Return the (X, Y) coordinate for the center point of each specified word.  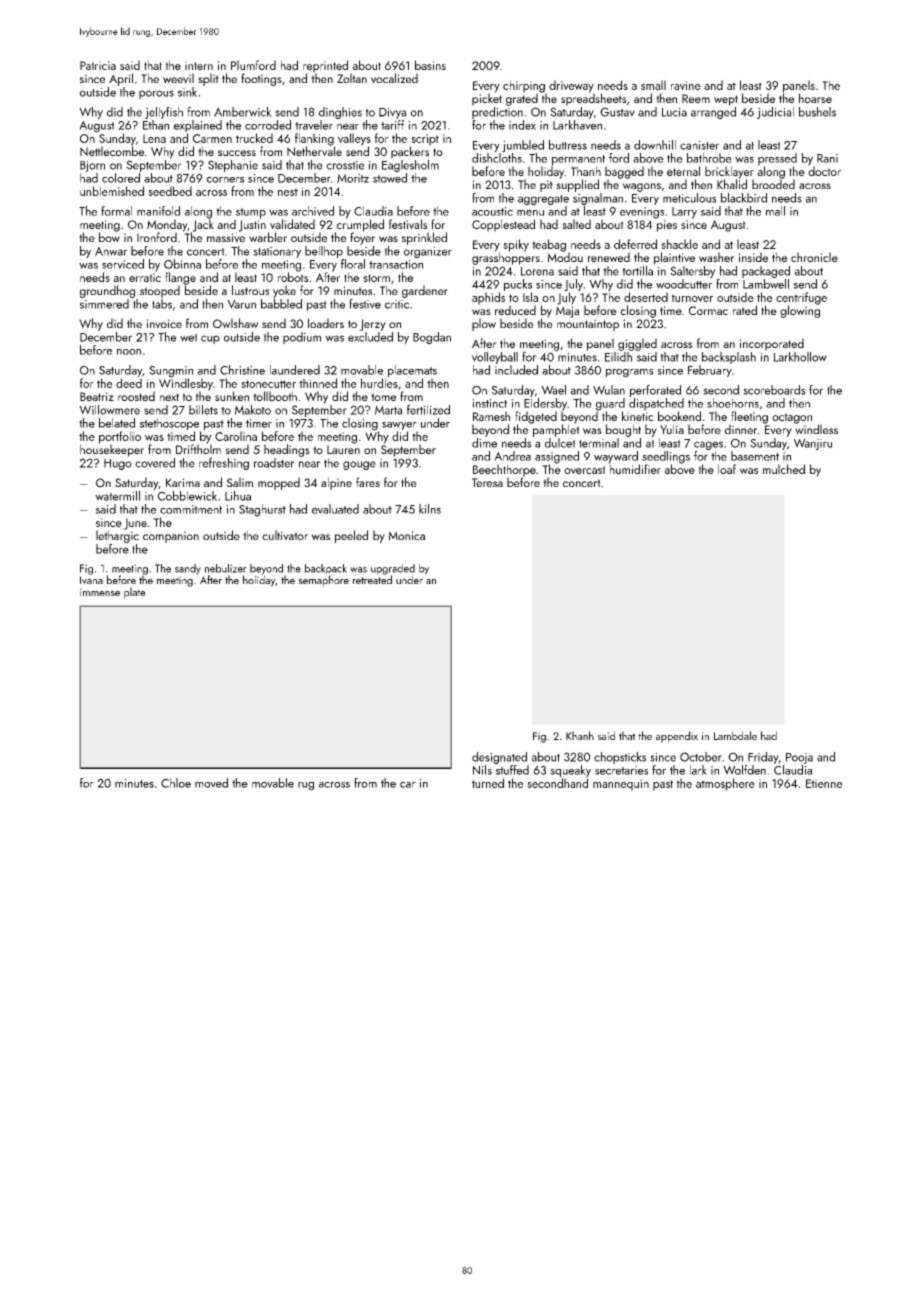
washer (717, 257)
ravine (686, 85)
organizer (428, 252)
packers (410, 152)
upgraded (393, 569)
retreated (372, 579)
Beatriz (97, 396)
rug (306, 786)
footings (261, 79)
